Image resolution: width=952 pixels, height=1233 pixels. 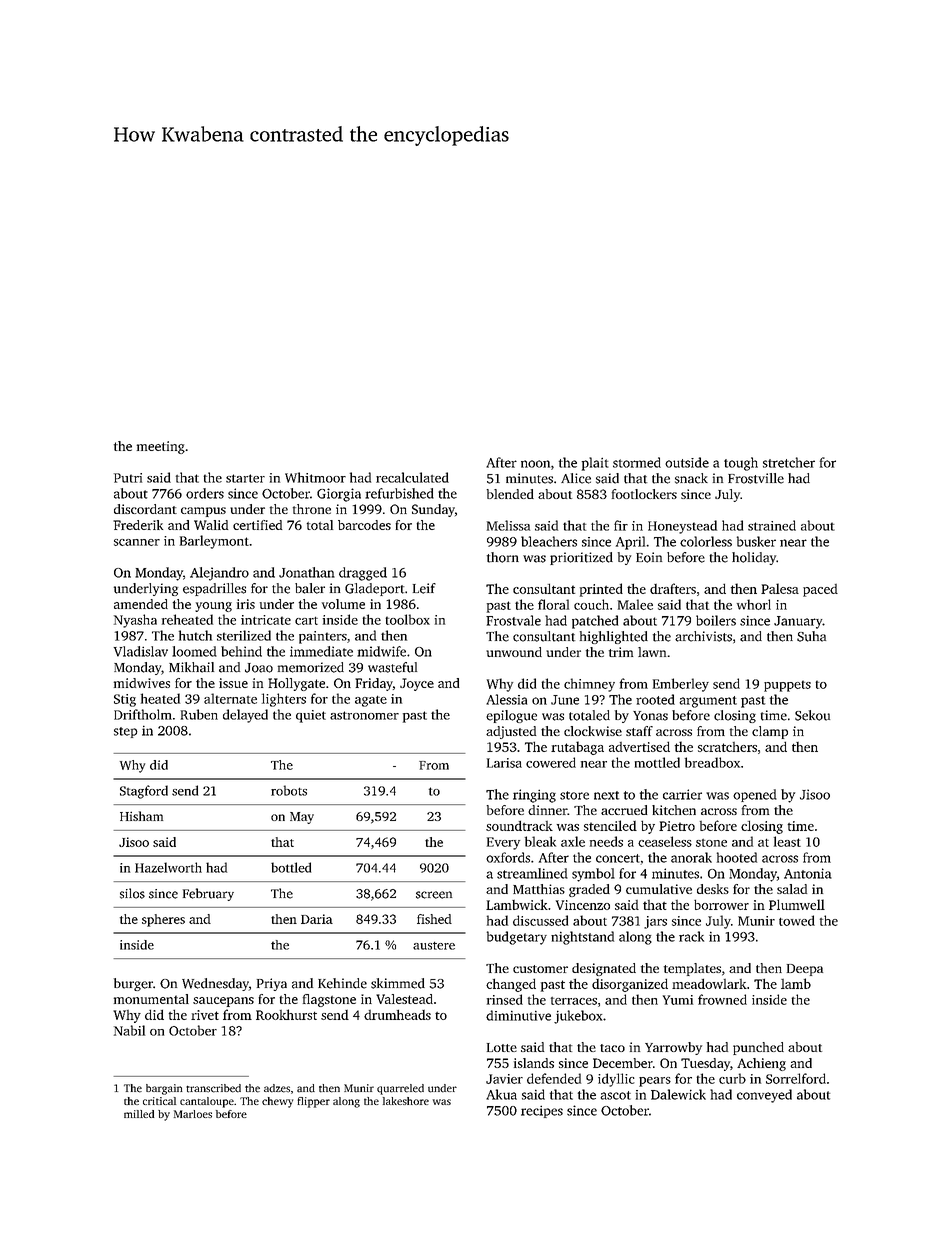 What do you see at coordinates (589, 685) in the image?
I see `chimney` at bounding box center [589, 685].
